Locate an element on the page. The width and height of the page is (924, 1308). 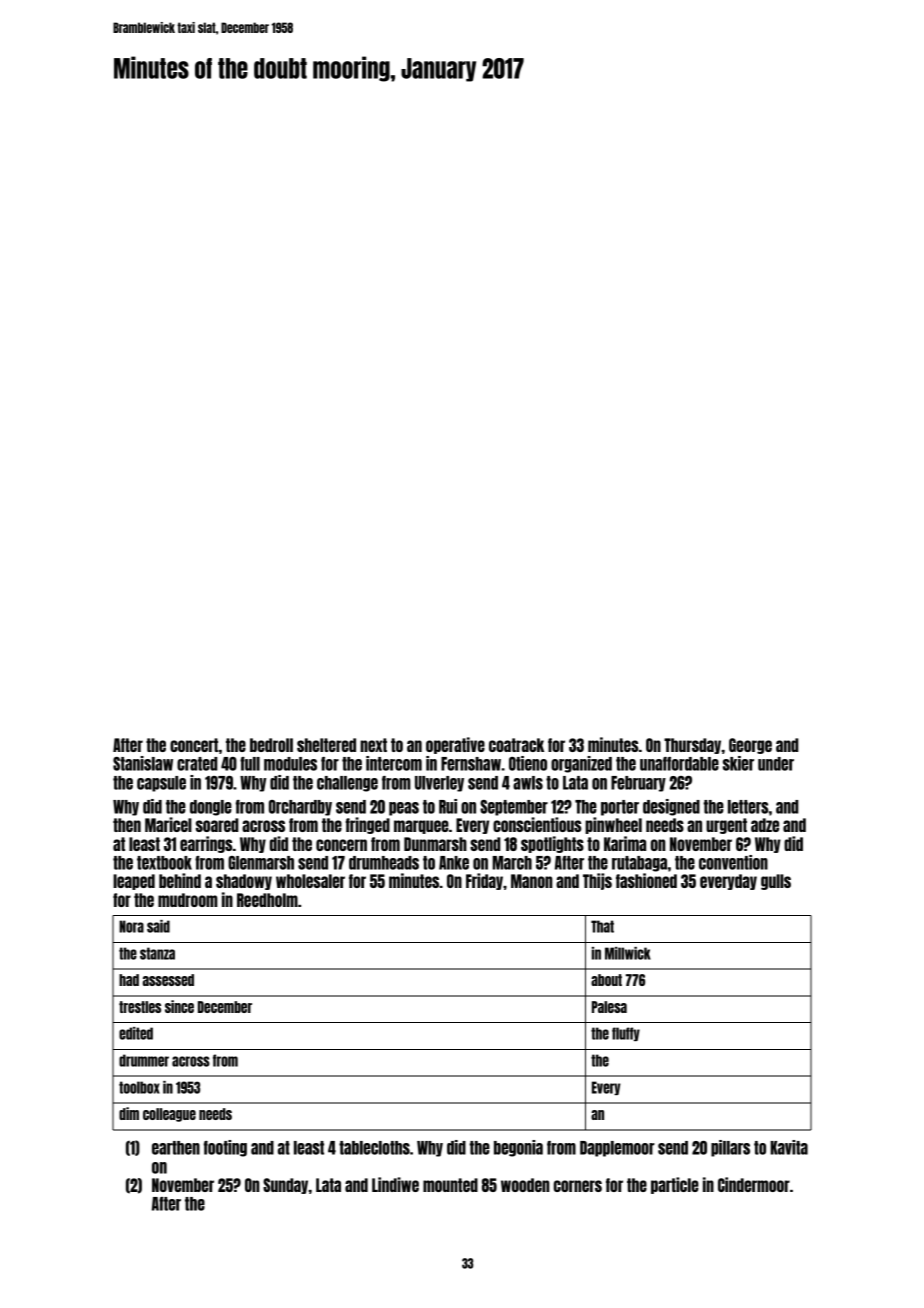
drumheads is located at coordinates (384, 863).
